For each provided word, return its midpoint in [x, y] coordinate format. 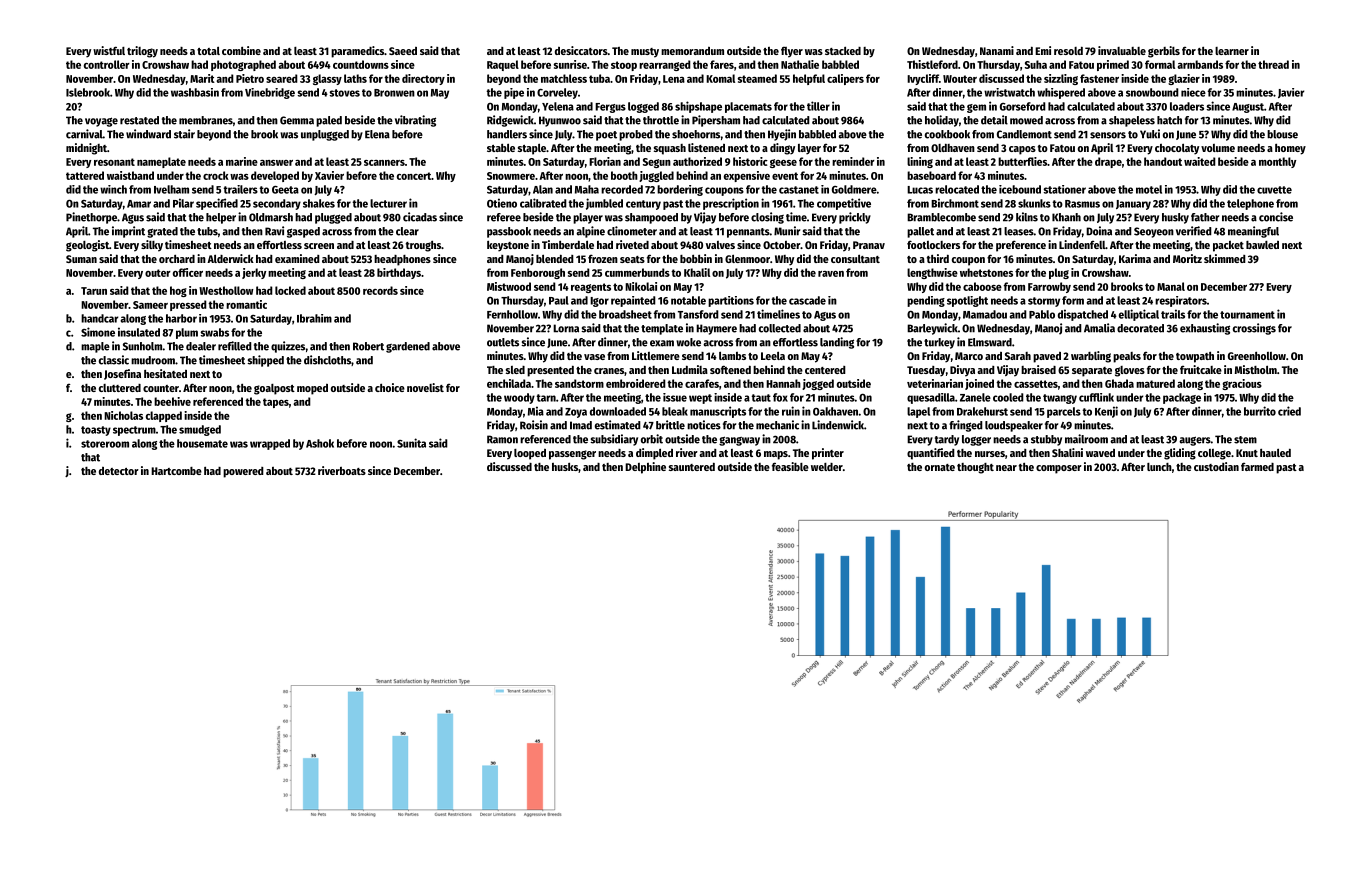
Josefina [122, 374]
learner [1232, 51]
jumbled [604, 204]
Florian [605, 161]
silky [152, 246]
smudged [200, 430]
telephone [1250, 204]
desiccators [581, 50]
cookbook [947, 134]
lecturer [388, 203]
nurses [990, 454]
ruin [791, 411]
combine [241, 50]
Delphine [645, 468]
